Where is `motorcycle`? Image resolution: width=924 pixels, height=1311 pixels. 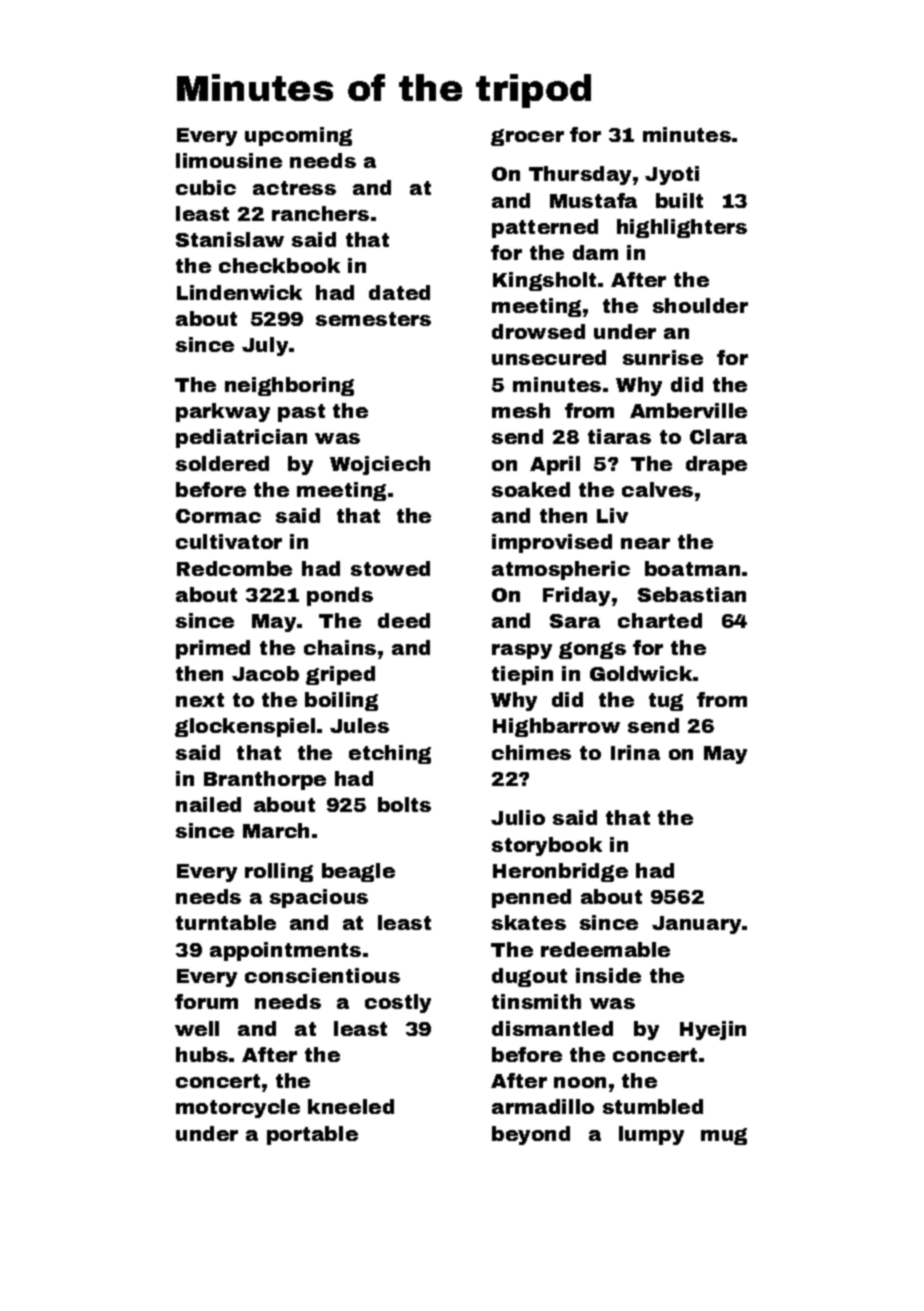 motorcycle is located at coordinates (238, 1108).
